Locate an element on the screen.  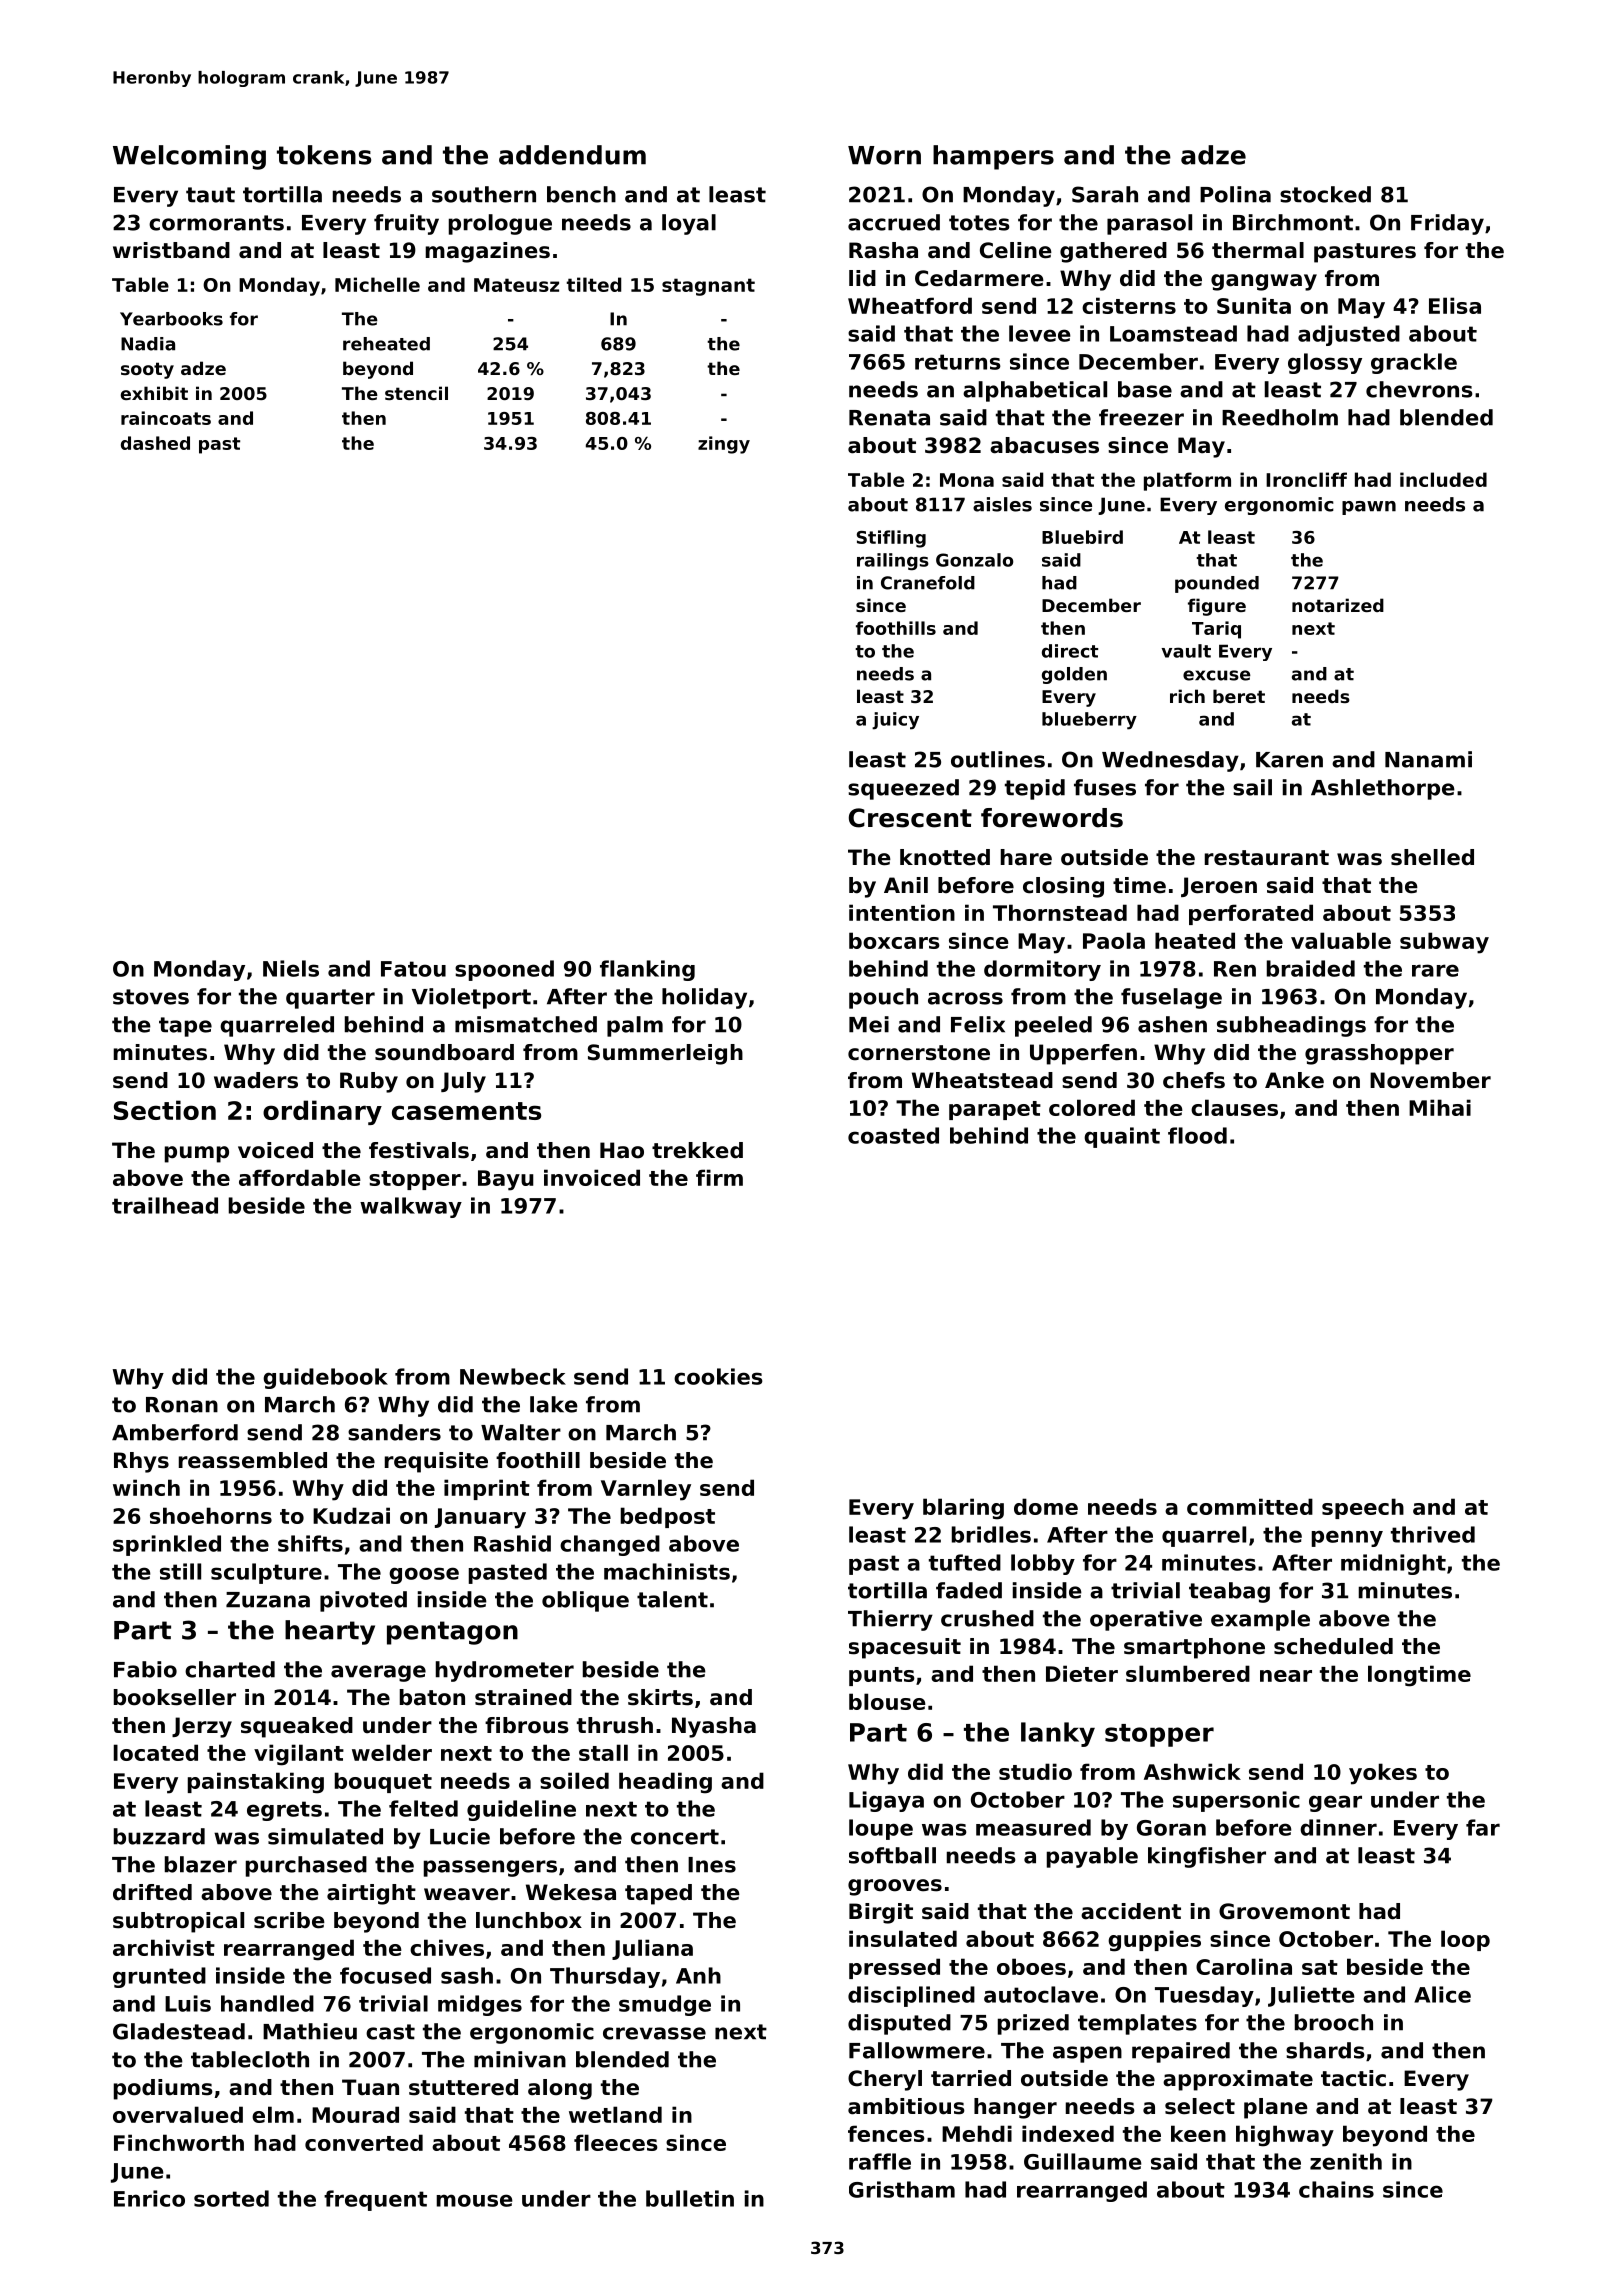
trailhead is located at coordinates (165, 1205).
